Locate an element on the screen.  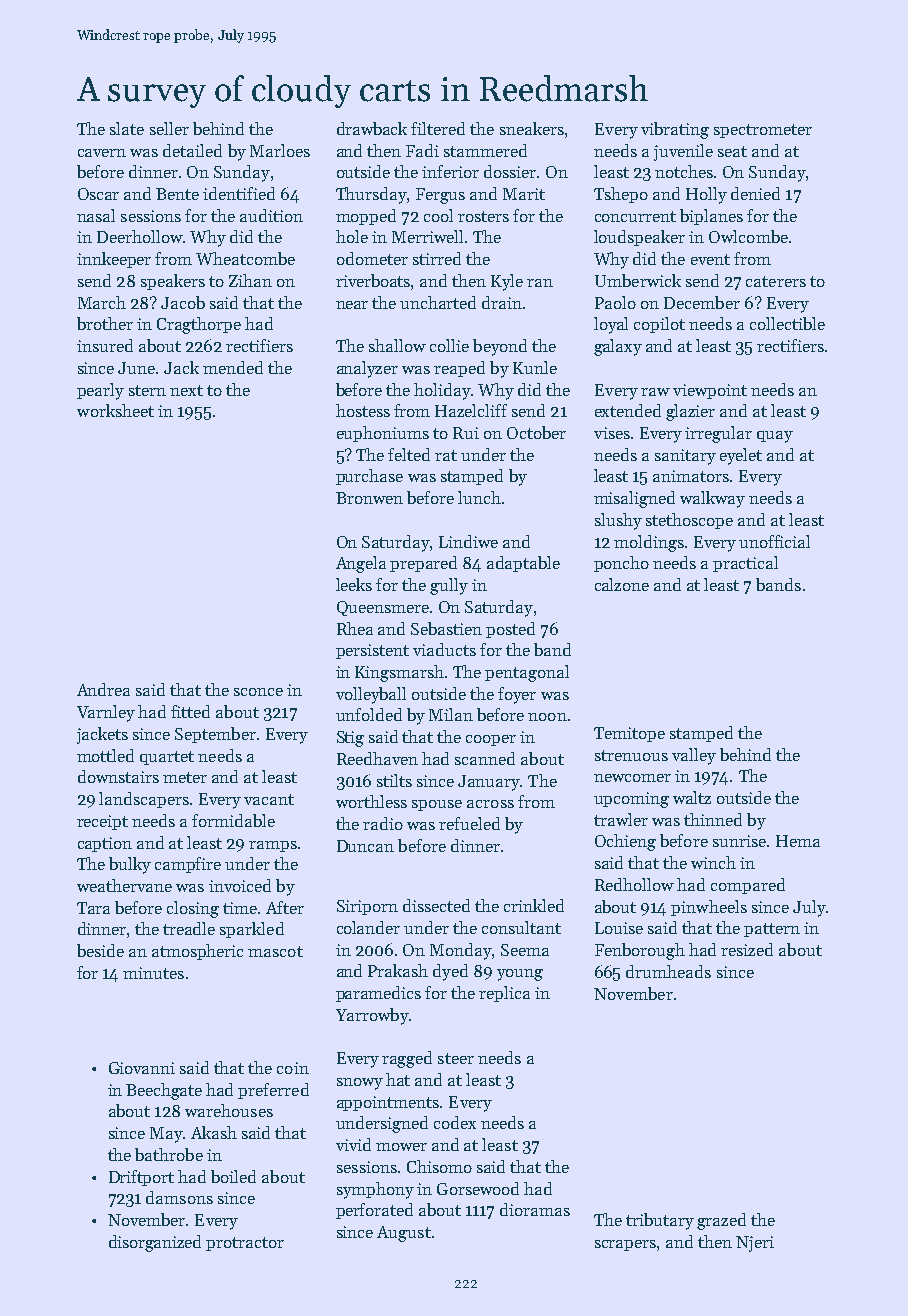
galaxy is located at coordinates (618, 347).
